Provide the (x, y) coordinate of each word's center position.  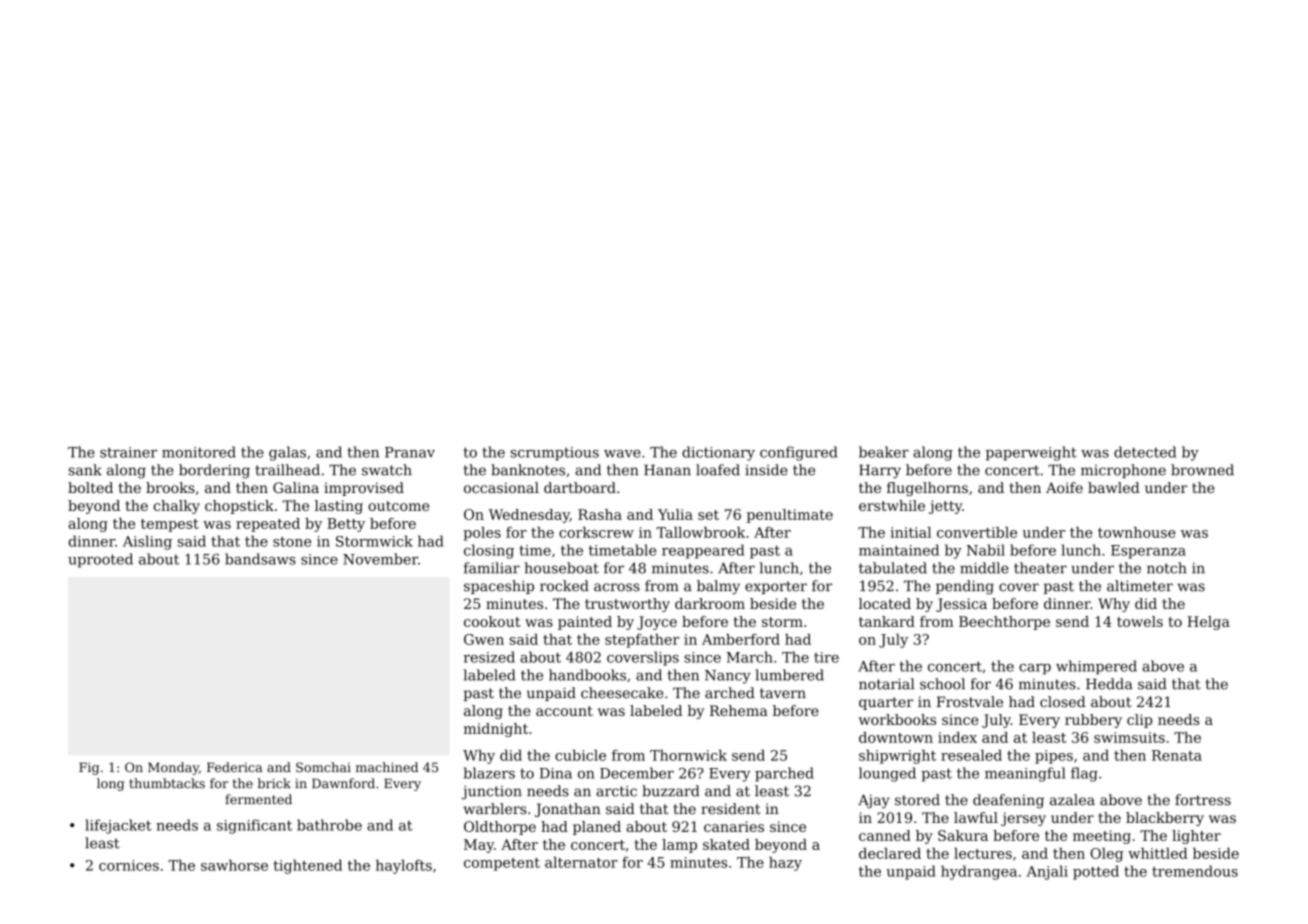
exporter (776, 587)
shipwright (897, 756)
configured (798, 453)
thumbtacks (167, 783)
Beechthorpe (1004, 623)
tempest (170, 525)
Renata (1177, 755)
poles (482, 534)
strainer (128, 452)
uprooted (100, 560)
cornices (129, 865)
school (942, 684)
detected (1145, 452)
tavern (783, 693)
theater (1040, 568)
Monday (173, 768)
